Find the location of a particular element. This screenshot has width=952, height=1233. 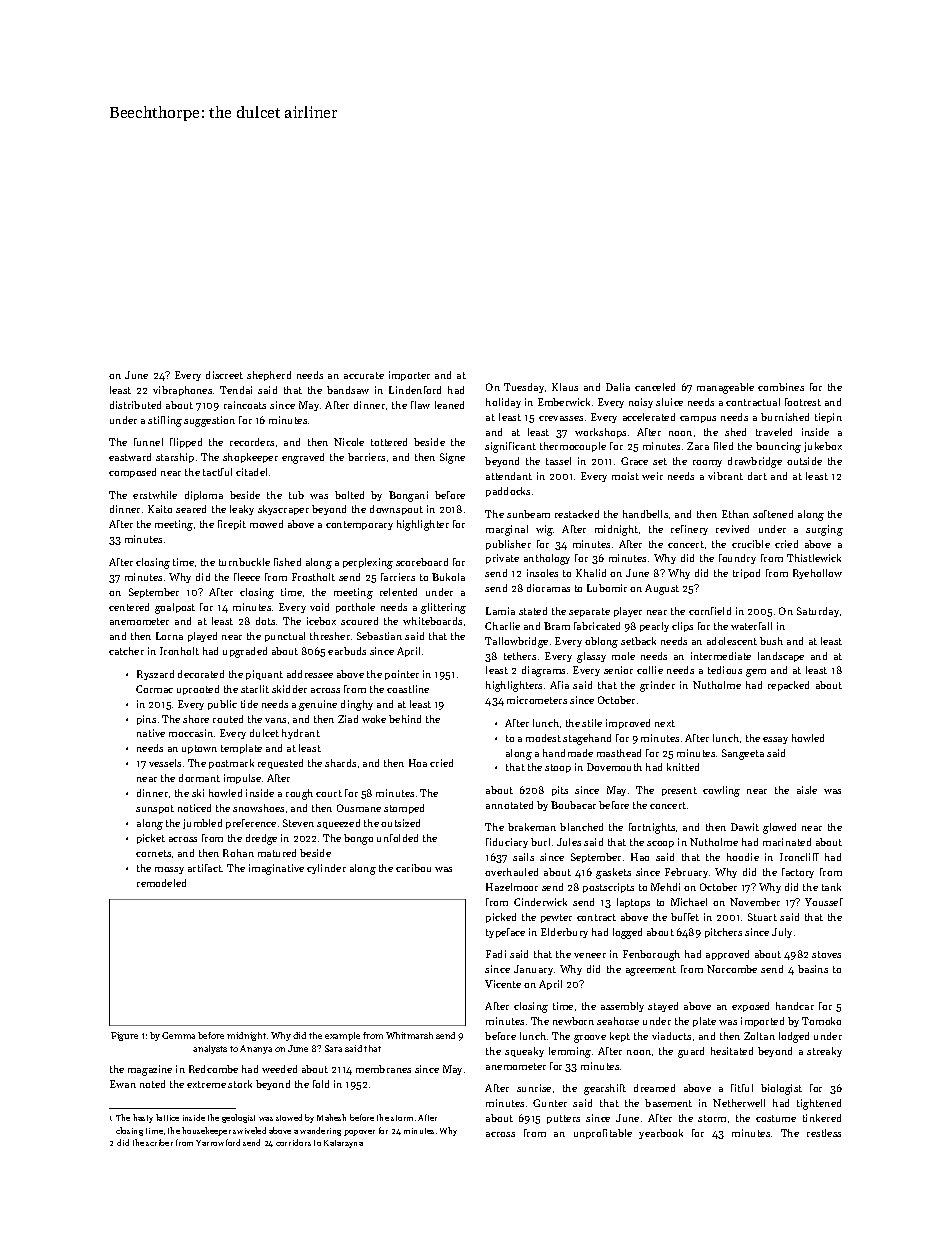

scriber is located at coordinates (159, 1142).
